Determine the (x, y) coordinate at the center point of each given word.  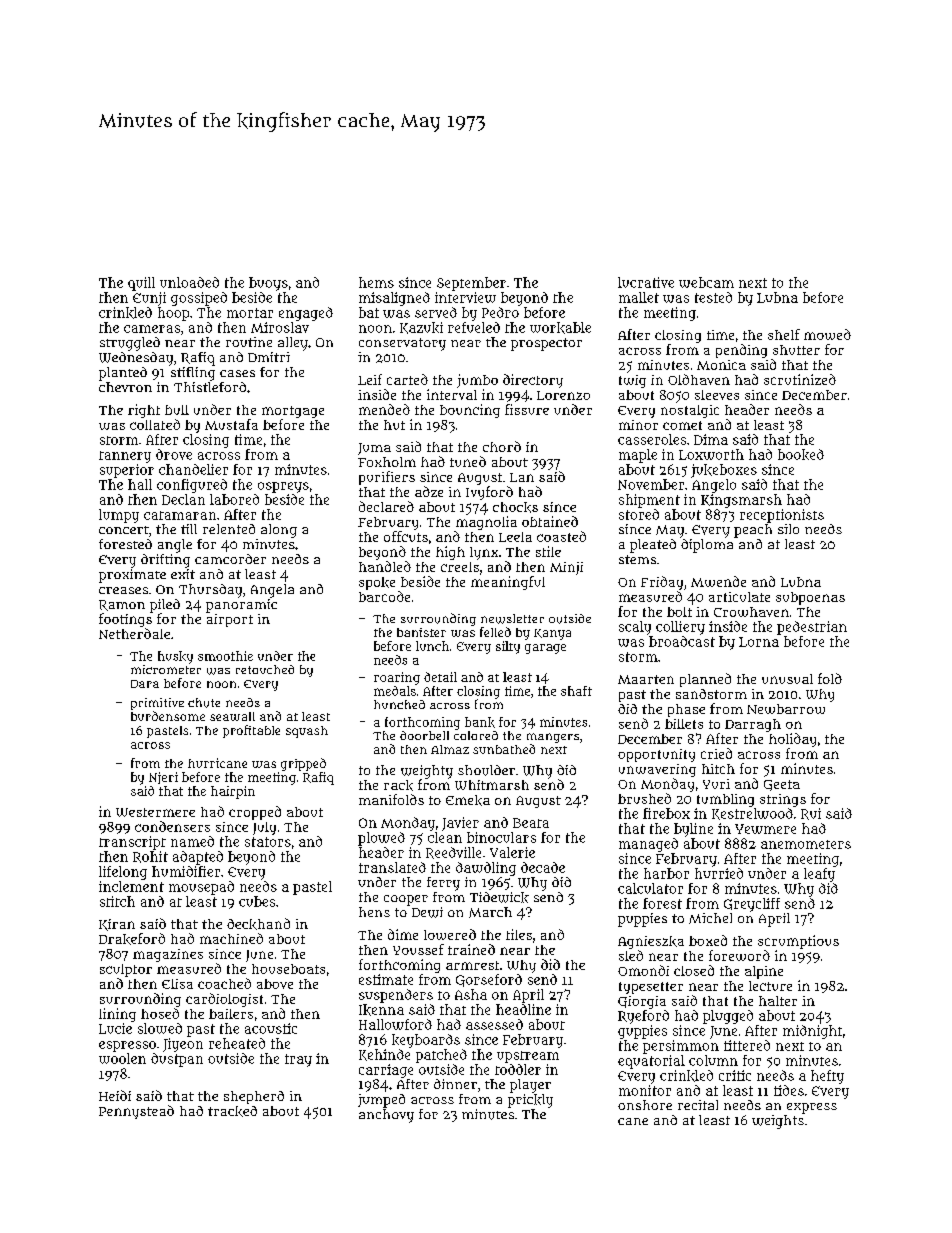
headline (523, 1009)
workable (560, 328)
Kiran (117, 925)
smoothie (225, 656)
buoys (268, 284)
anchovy (386, 1116)
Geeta (782, 785)
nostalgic (690, 411)
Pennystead (136, 1112)
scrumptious (798, 942)
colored (476, 735)
